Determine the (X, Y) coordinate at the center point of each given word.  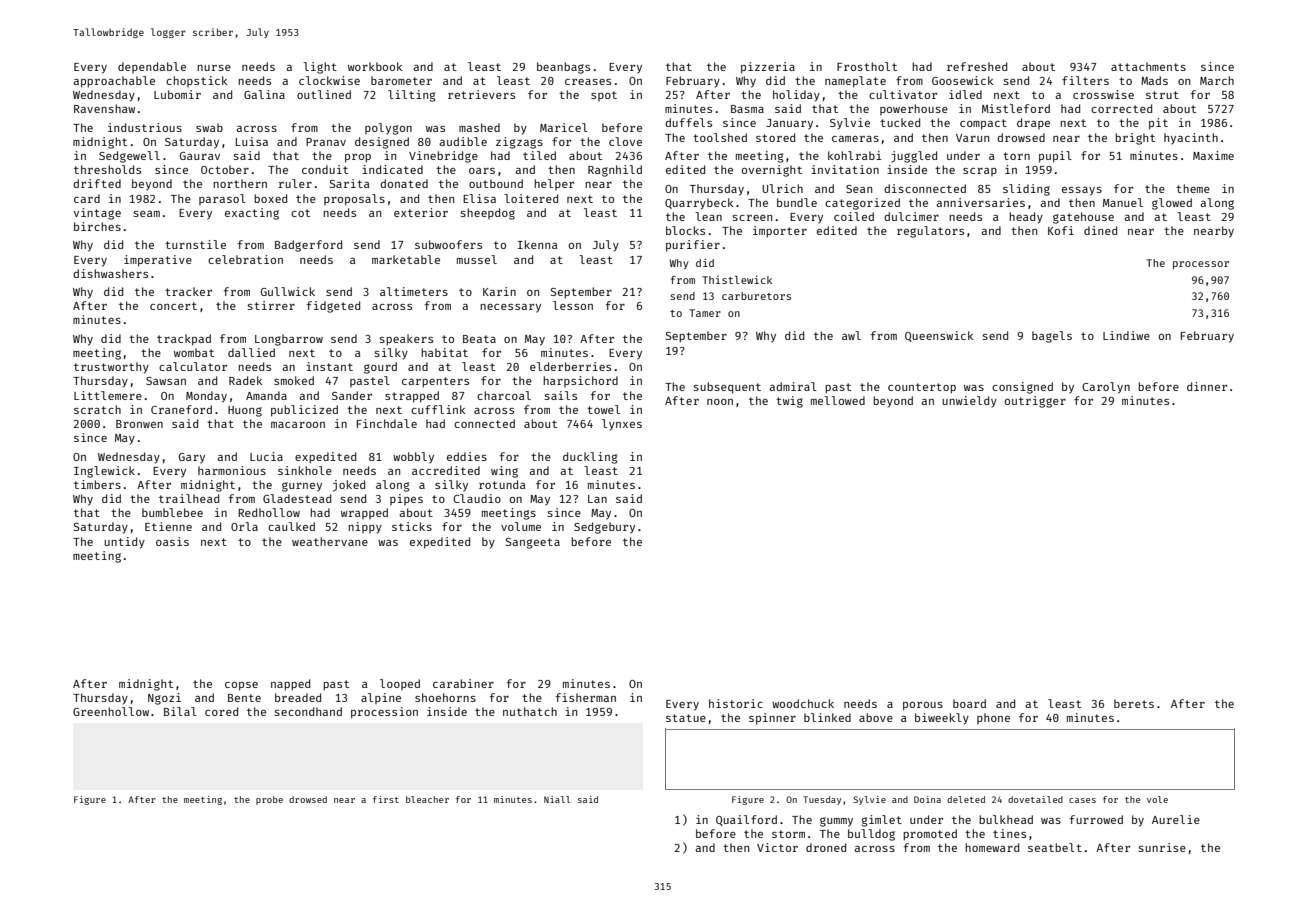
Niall (557, 799)
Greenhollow (111, 711)
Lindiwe (1126, 335)
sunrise (1162, 847)
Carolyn (1106, 388)
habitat (444, 352)
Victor (777, 847)
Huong (245, 411)
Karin (499, 291)
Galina (264, 94)
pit (1158, 124)
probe (269, 800)
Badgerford (308, 246)
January (789, 124)
